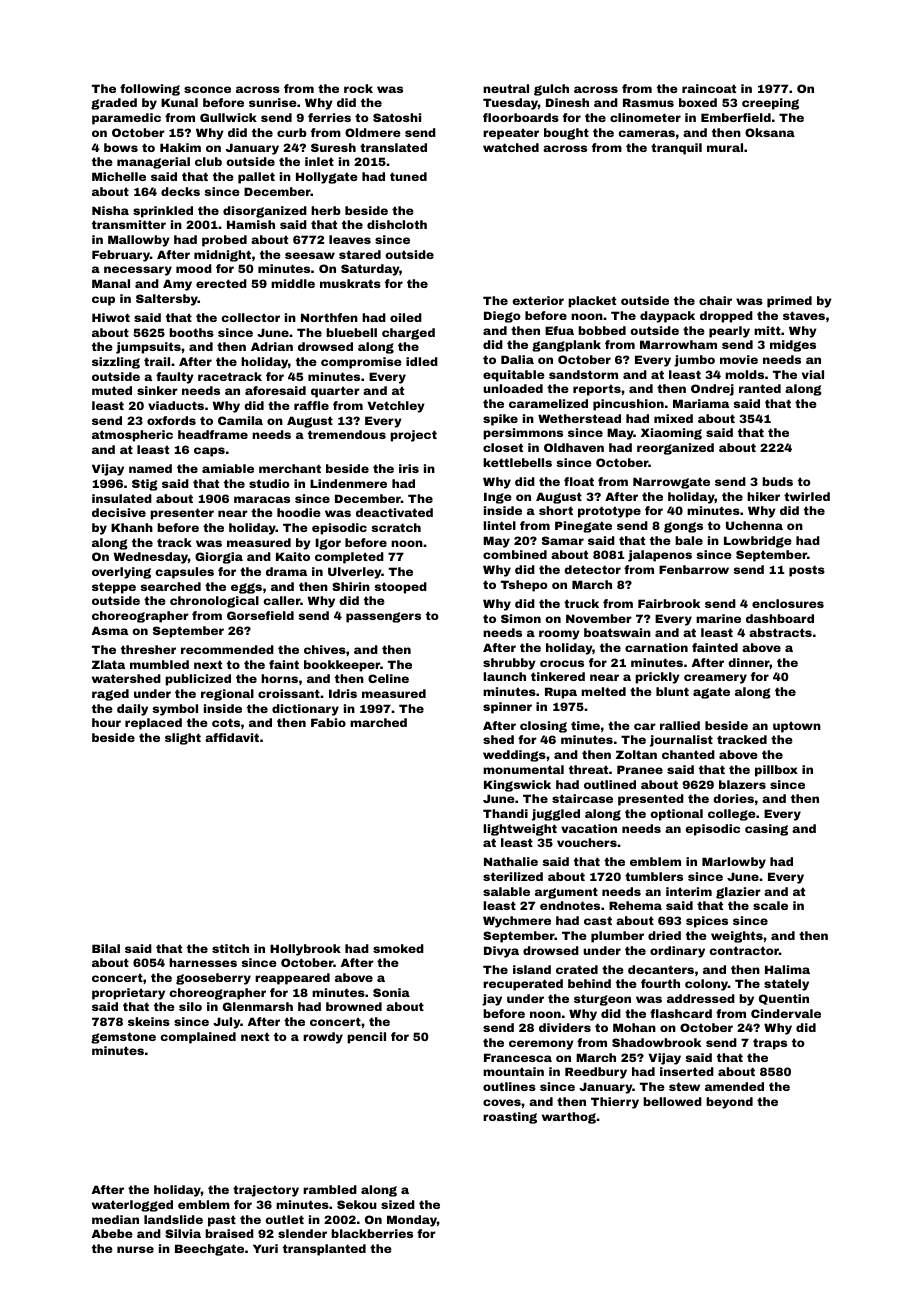  Describe the element at coordinates (780, 632) in the image. I see `abstracts` at that location.
